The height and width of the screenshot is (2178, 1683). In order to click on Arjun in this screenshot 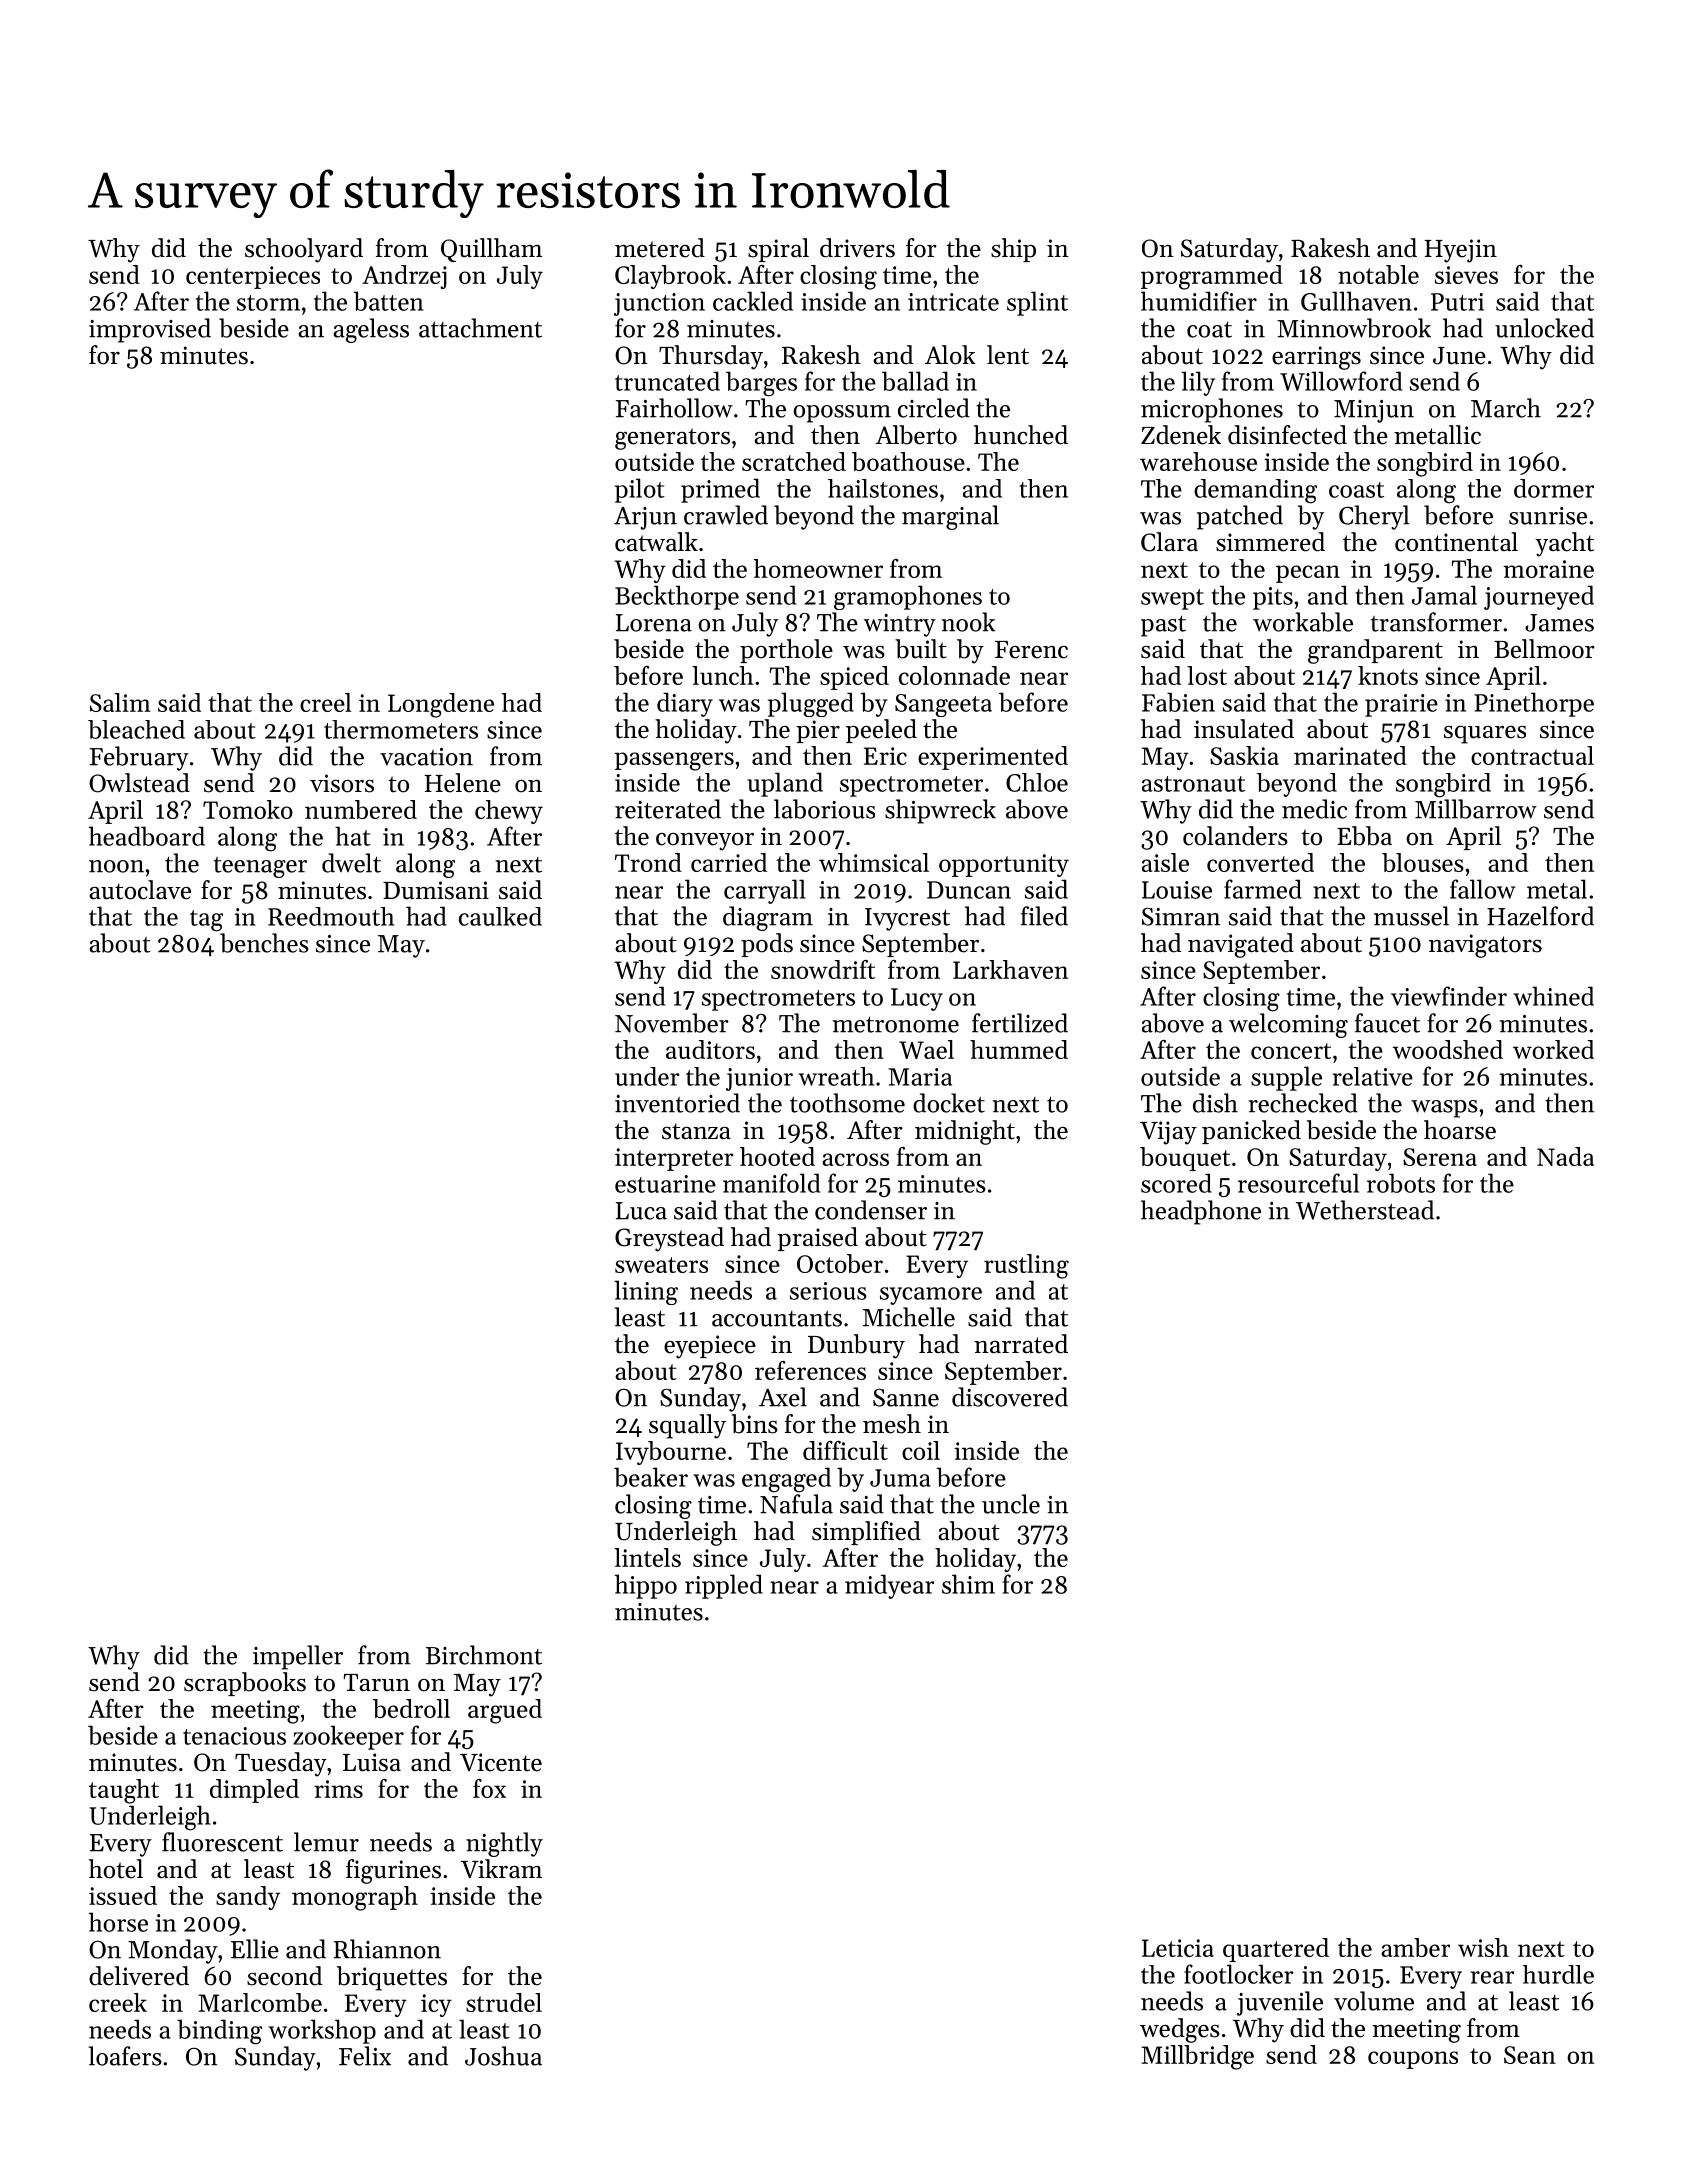, I will do `click(645, 518)`.
